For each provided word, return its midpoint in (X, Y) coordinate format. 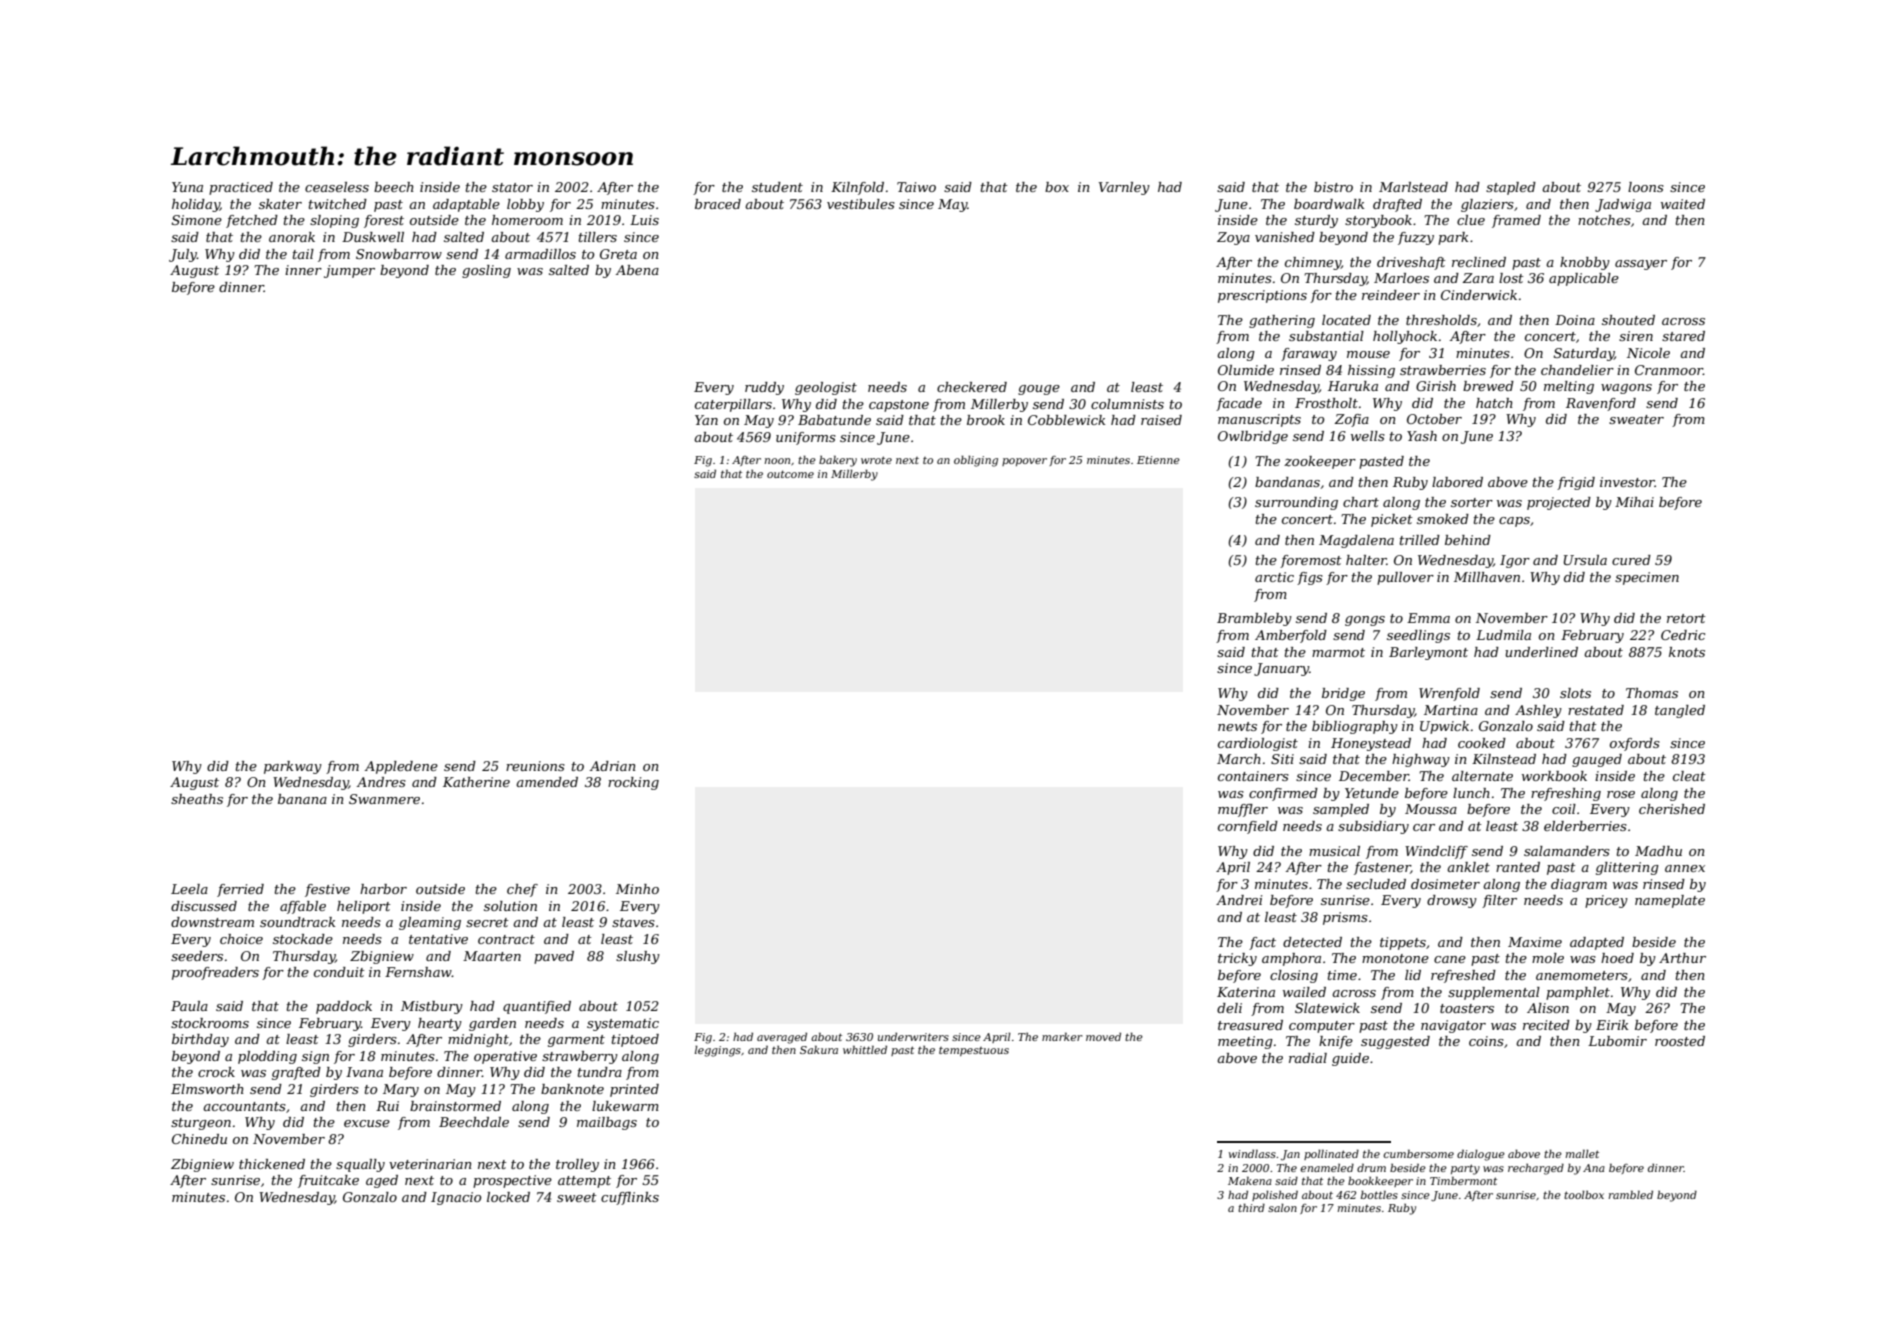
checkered (972, 387)
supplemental (1494, 993)
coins (1486, 1041)
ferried (240, 890)
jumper (349, 271)
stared (1683, 336)
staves (633, 922)
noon (777, 461)
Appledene (401, 767)
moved (1103, 1037)
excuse (367, 1123)
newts (1237, 726)
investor (1627, 482)
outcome (790, 474)
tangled (1680, 711)
